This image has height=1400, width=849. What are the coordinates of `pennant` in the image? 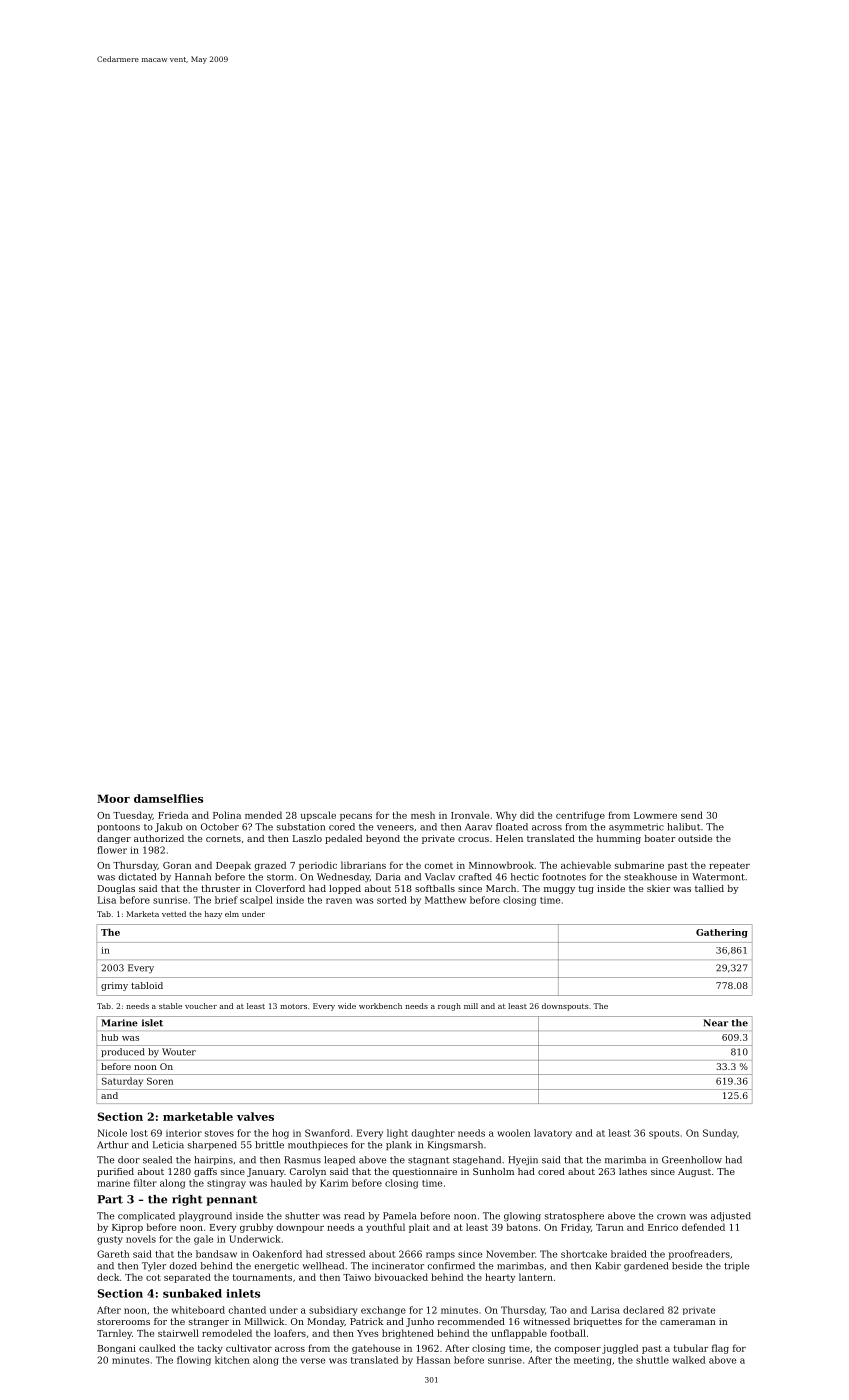 It's located at (231, 1200).
